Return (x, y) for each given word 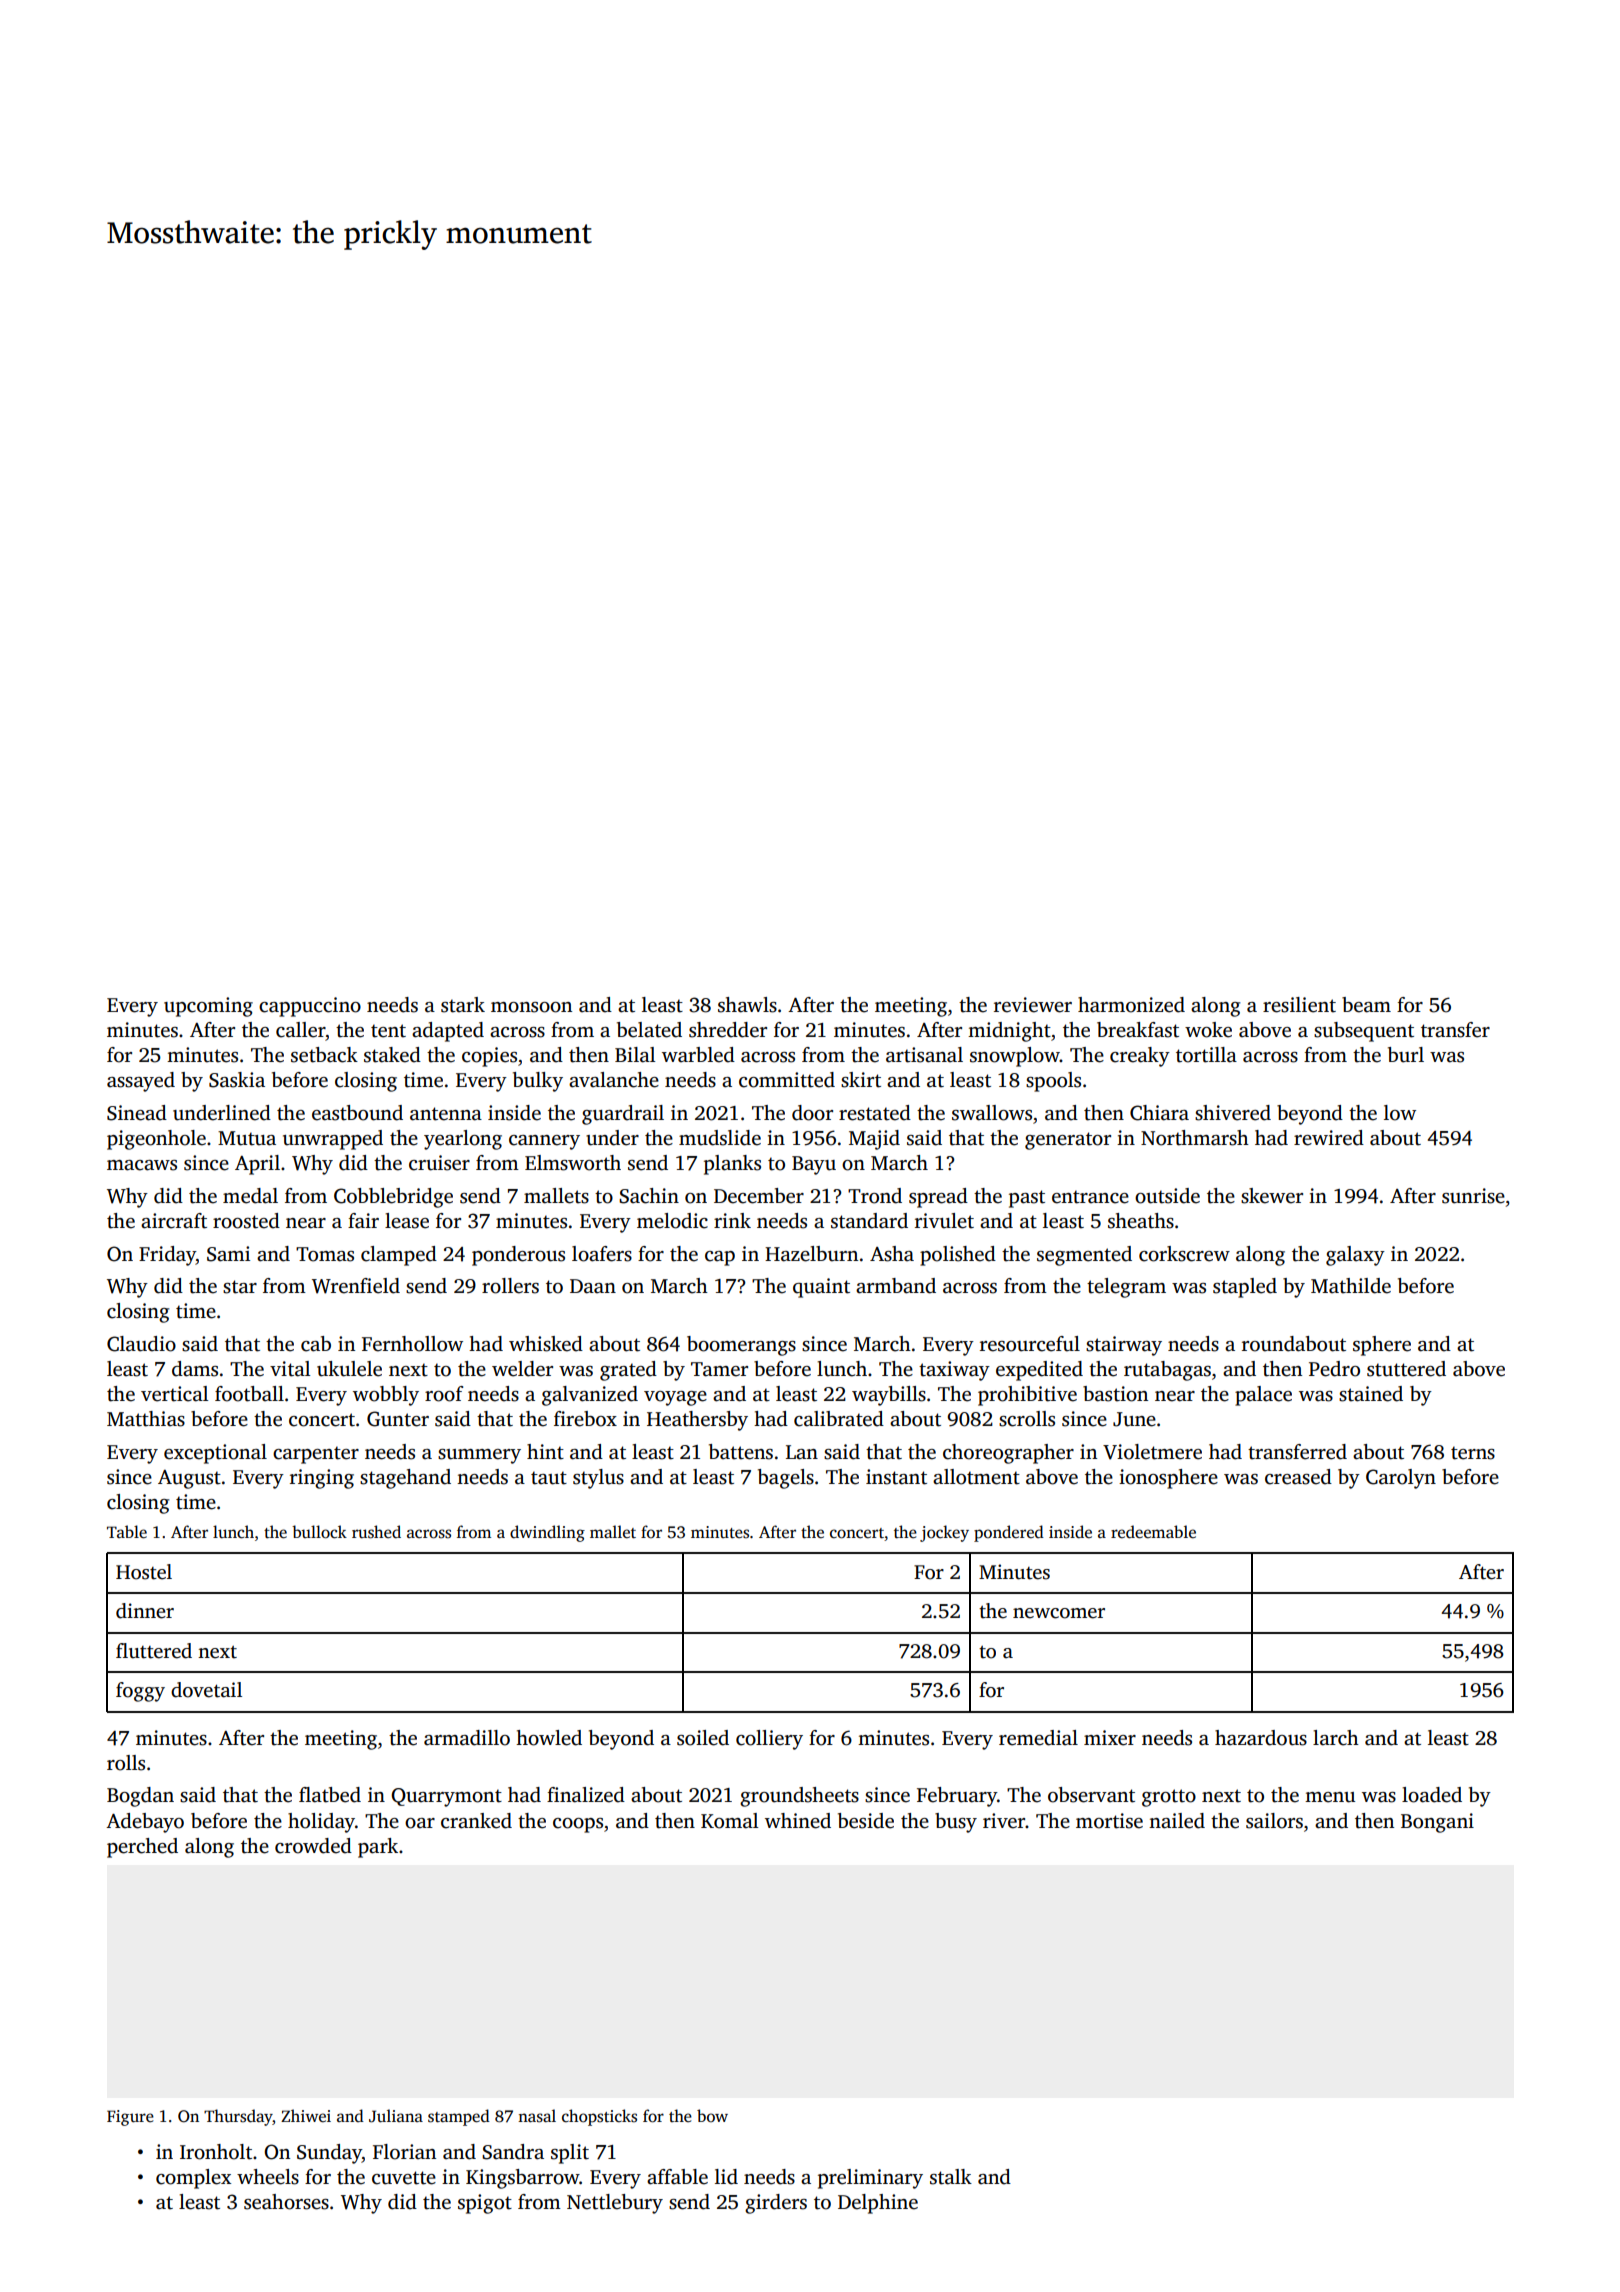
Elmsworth (573, 1163)
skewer (1272, 1196)
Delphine (878, 2204)
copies (489, 1057)
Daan (593, 1286)
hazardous (1261, 1738)
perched (142, 1848)
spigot (485, 2204)
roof (444, 1394)
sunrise (1473, 1196)
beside (866, 1821)
